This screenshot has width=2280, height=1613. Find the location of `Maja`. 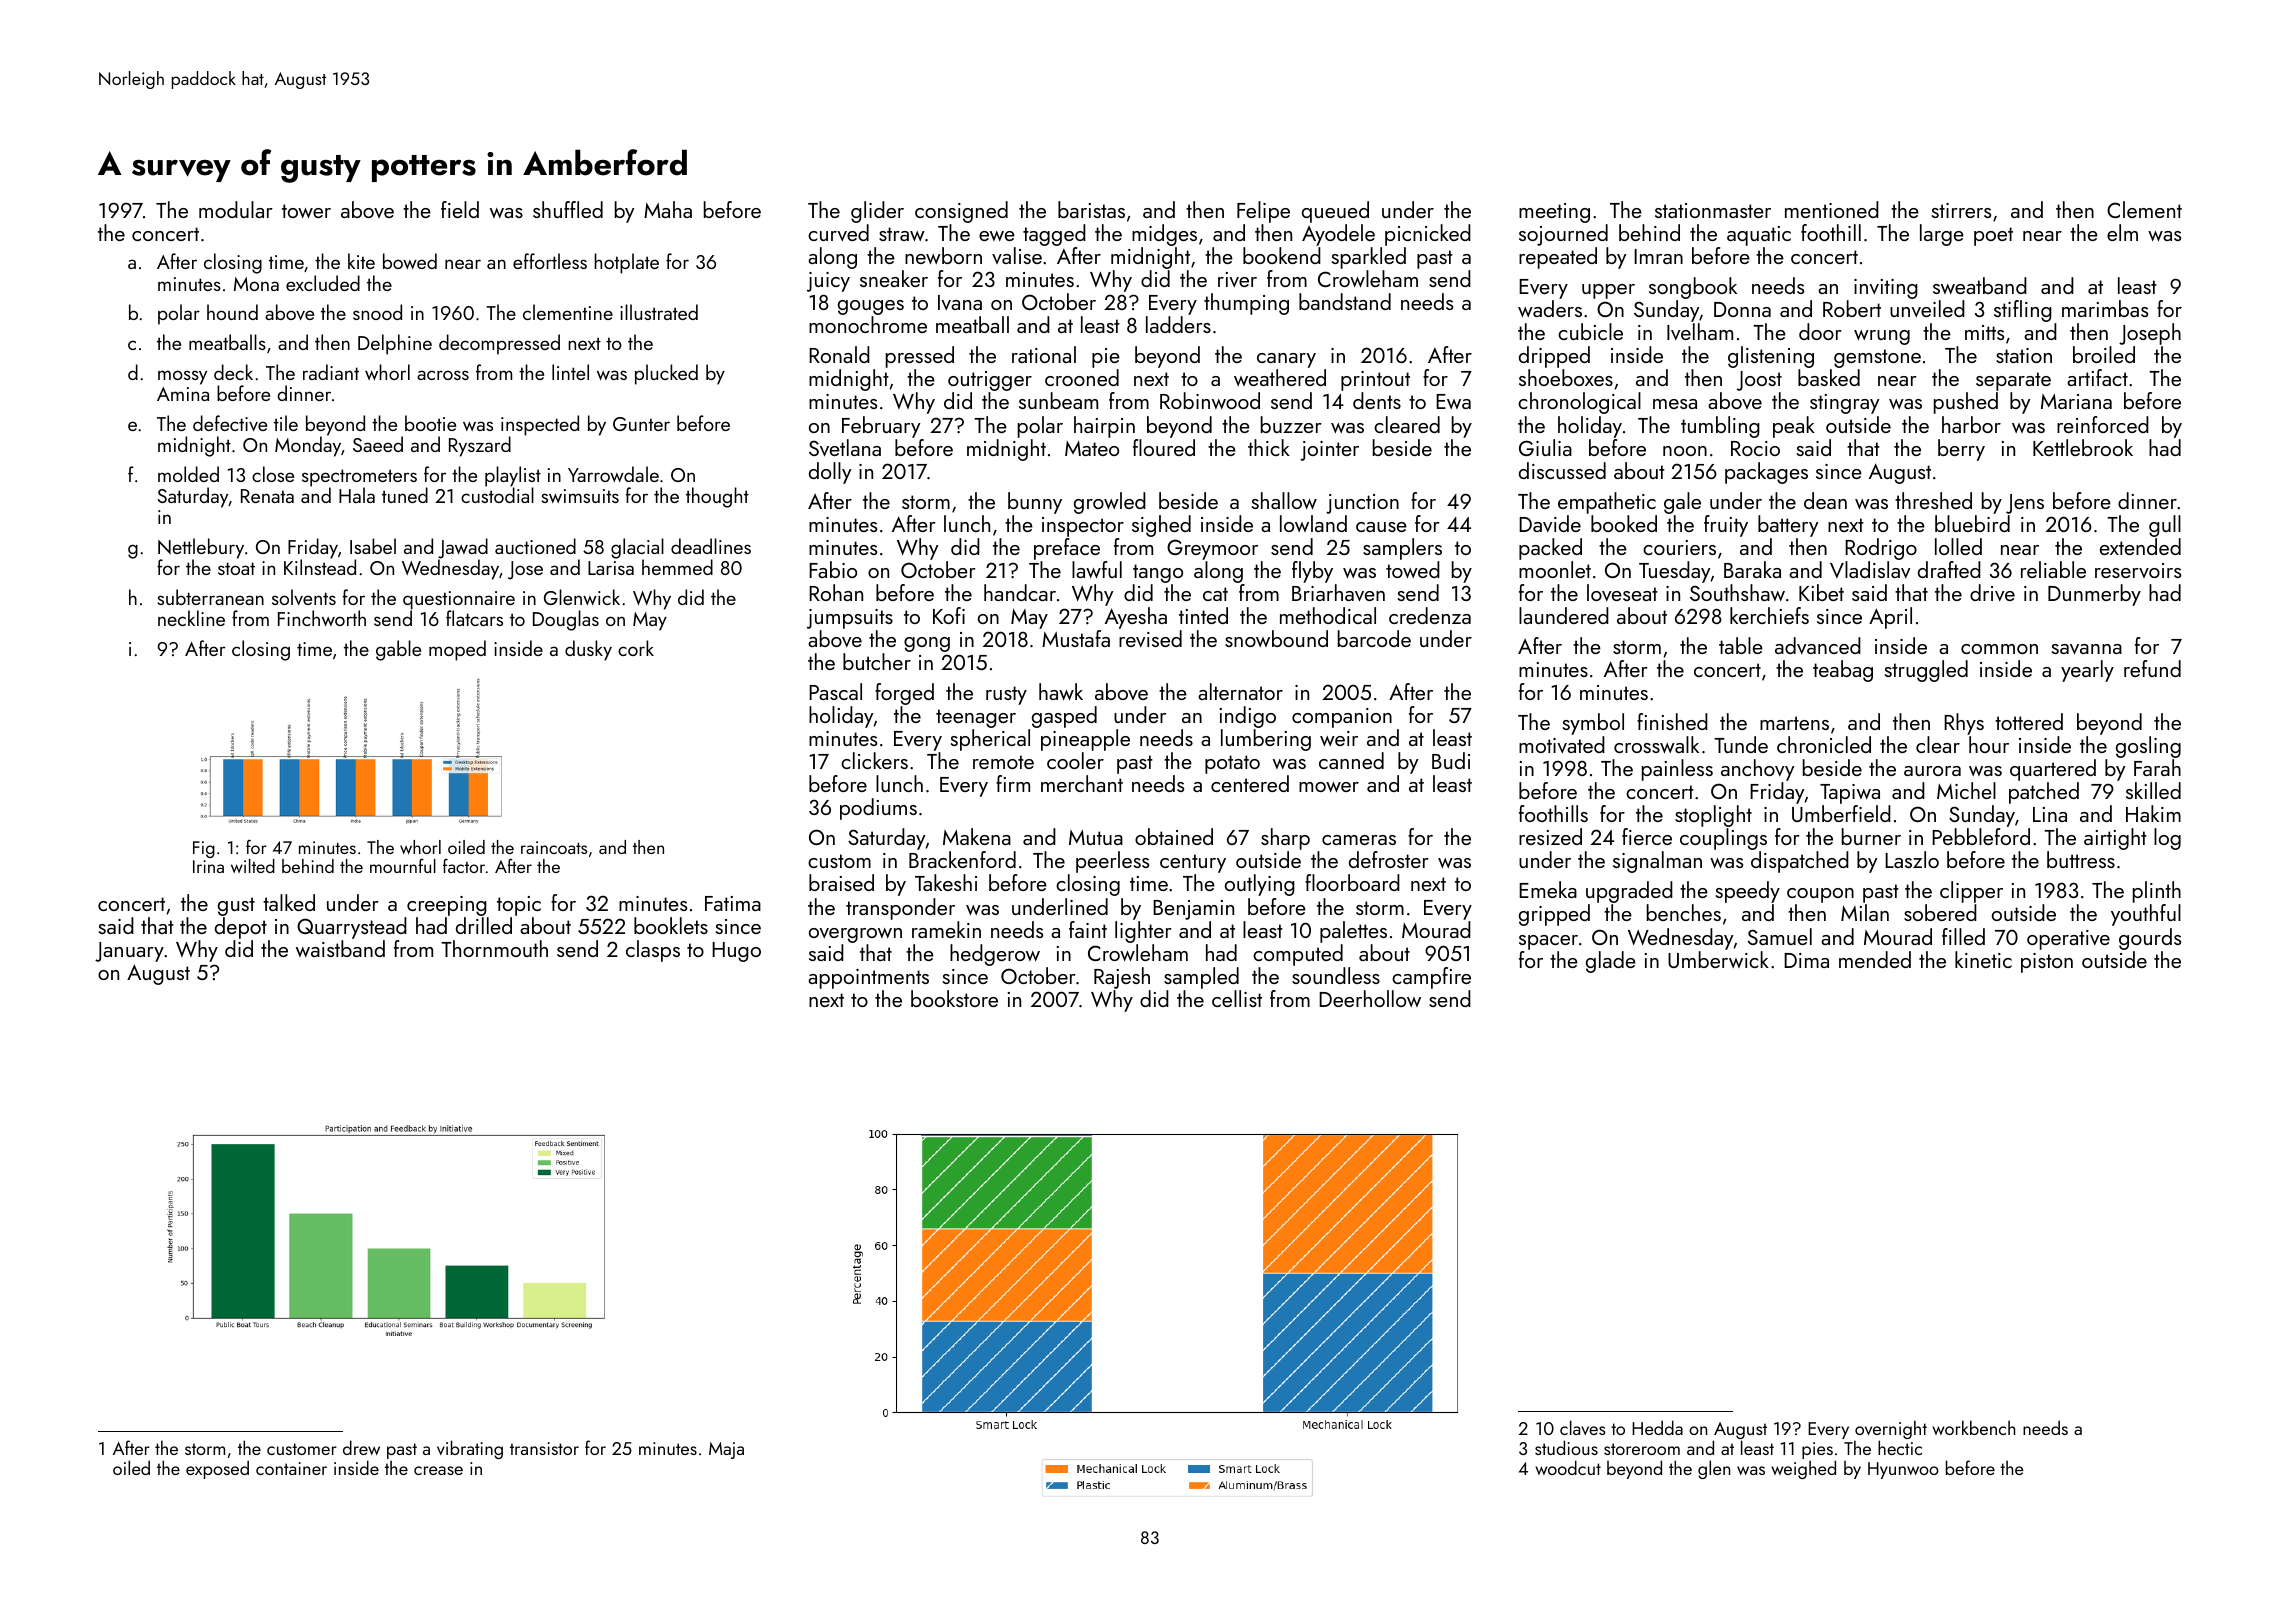

Maja is located at coordinates (726, 1450).
